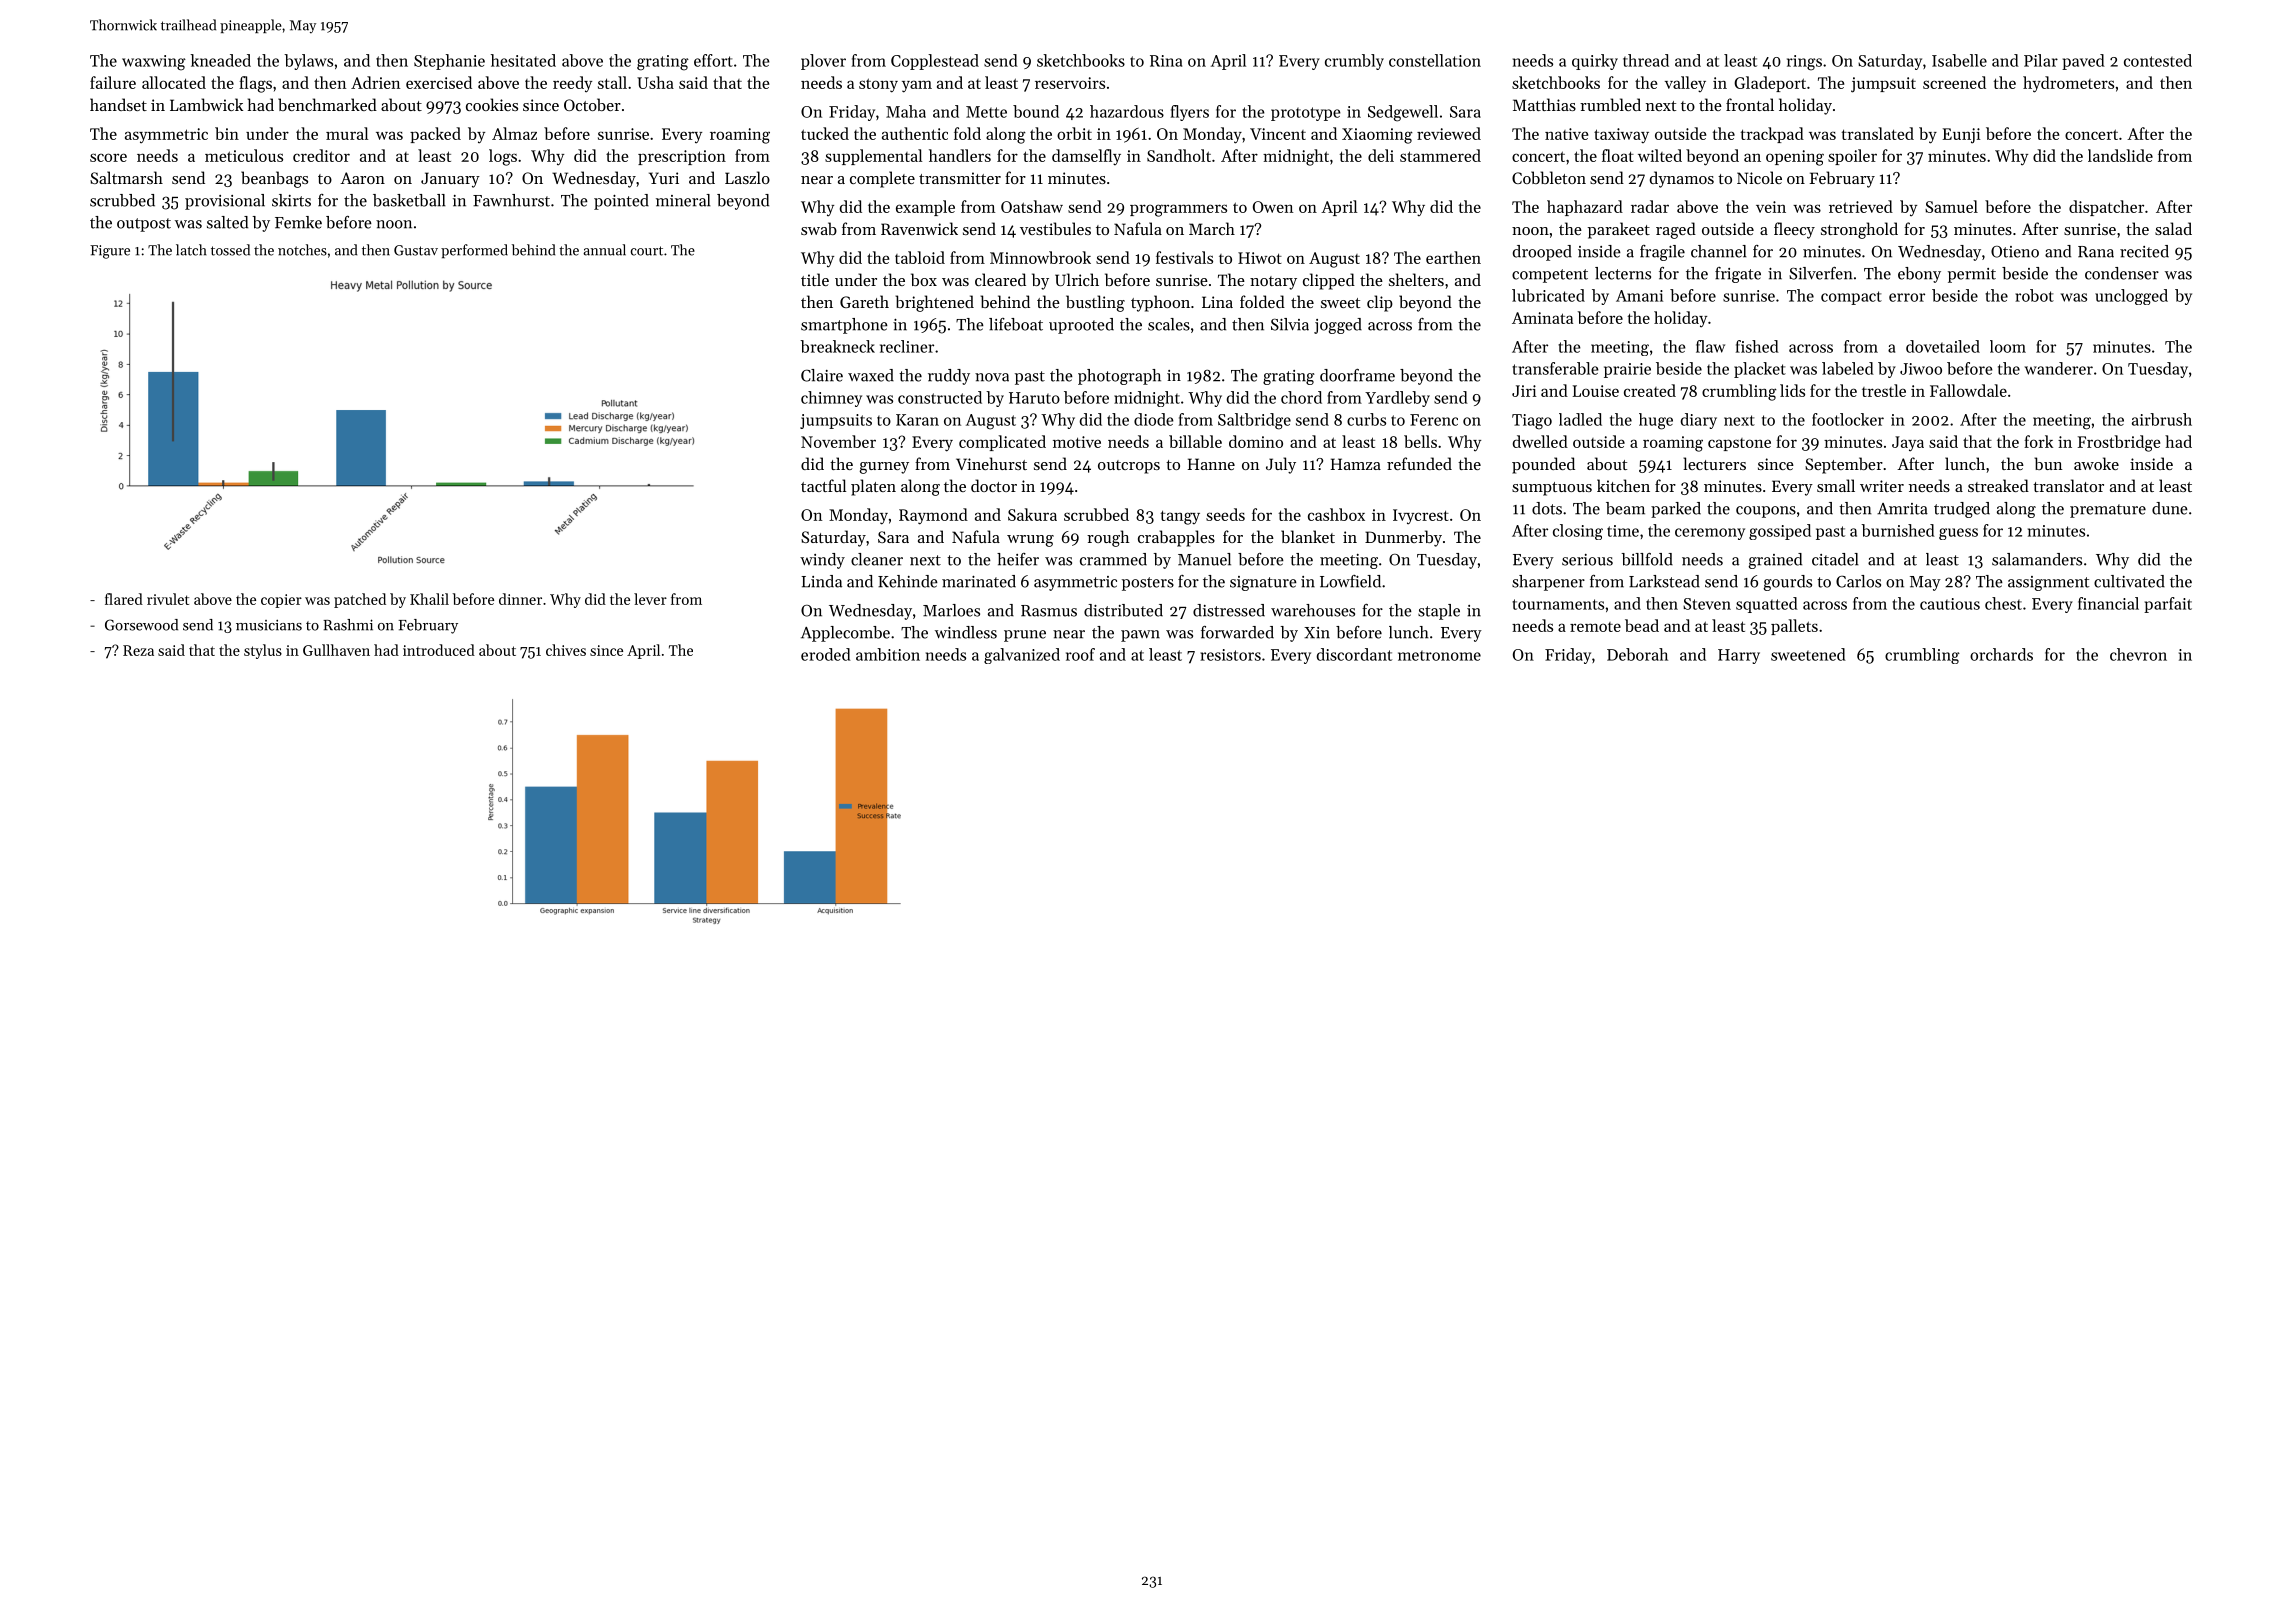  Describe the element at coordinates (844, 326) in the screenshot. I see `smartphone` at that location.
